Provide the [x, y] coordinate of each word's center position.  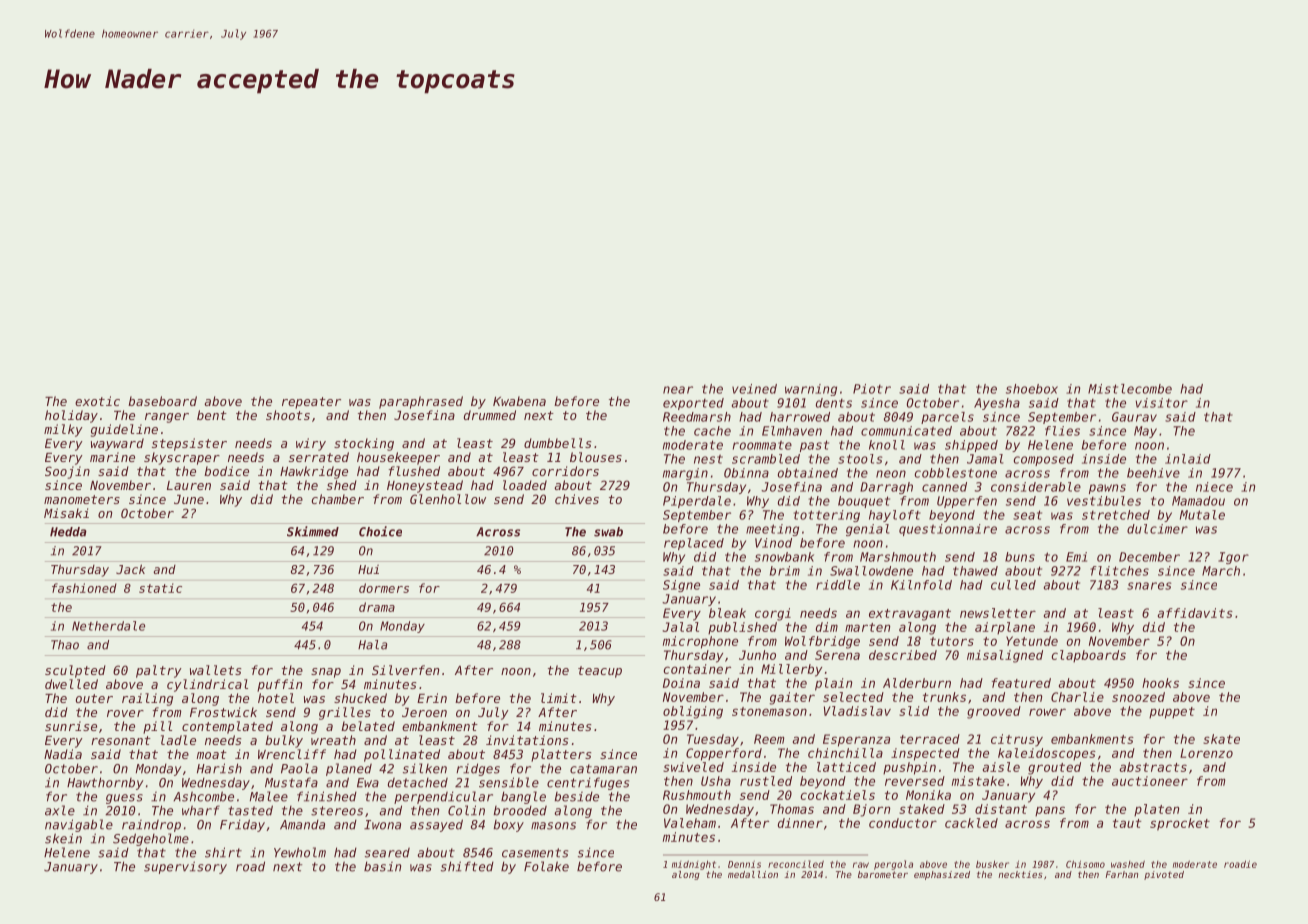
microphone [700, 642]
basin [382, 866]
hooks [1160, 683]
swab [608, 532]
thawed [975, 571]
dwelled [71, 684]
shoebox [1032, 389]
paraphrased [421, 402]
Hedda [68, 532]
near [678, 390]
